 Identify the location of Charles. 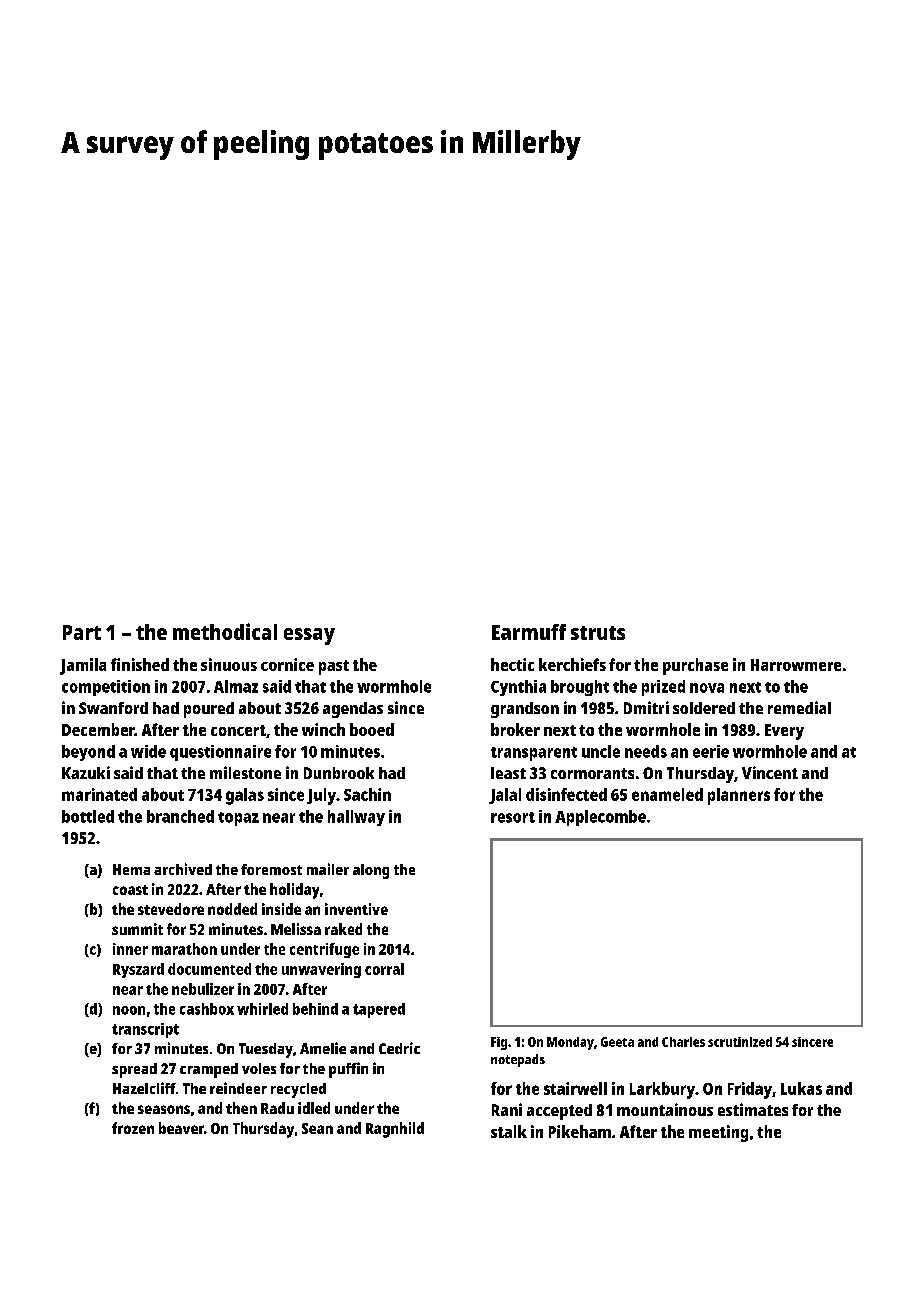
(683, 1042).
